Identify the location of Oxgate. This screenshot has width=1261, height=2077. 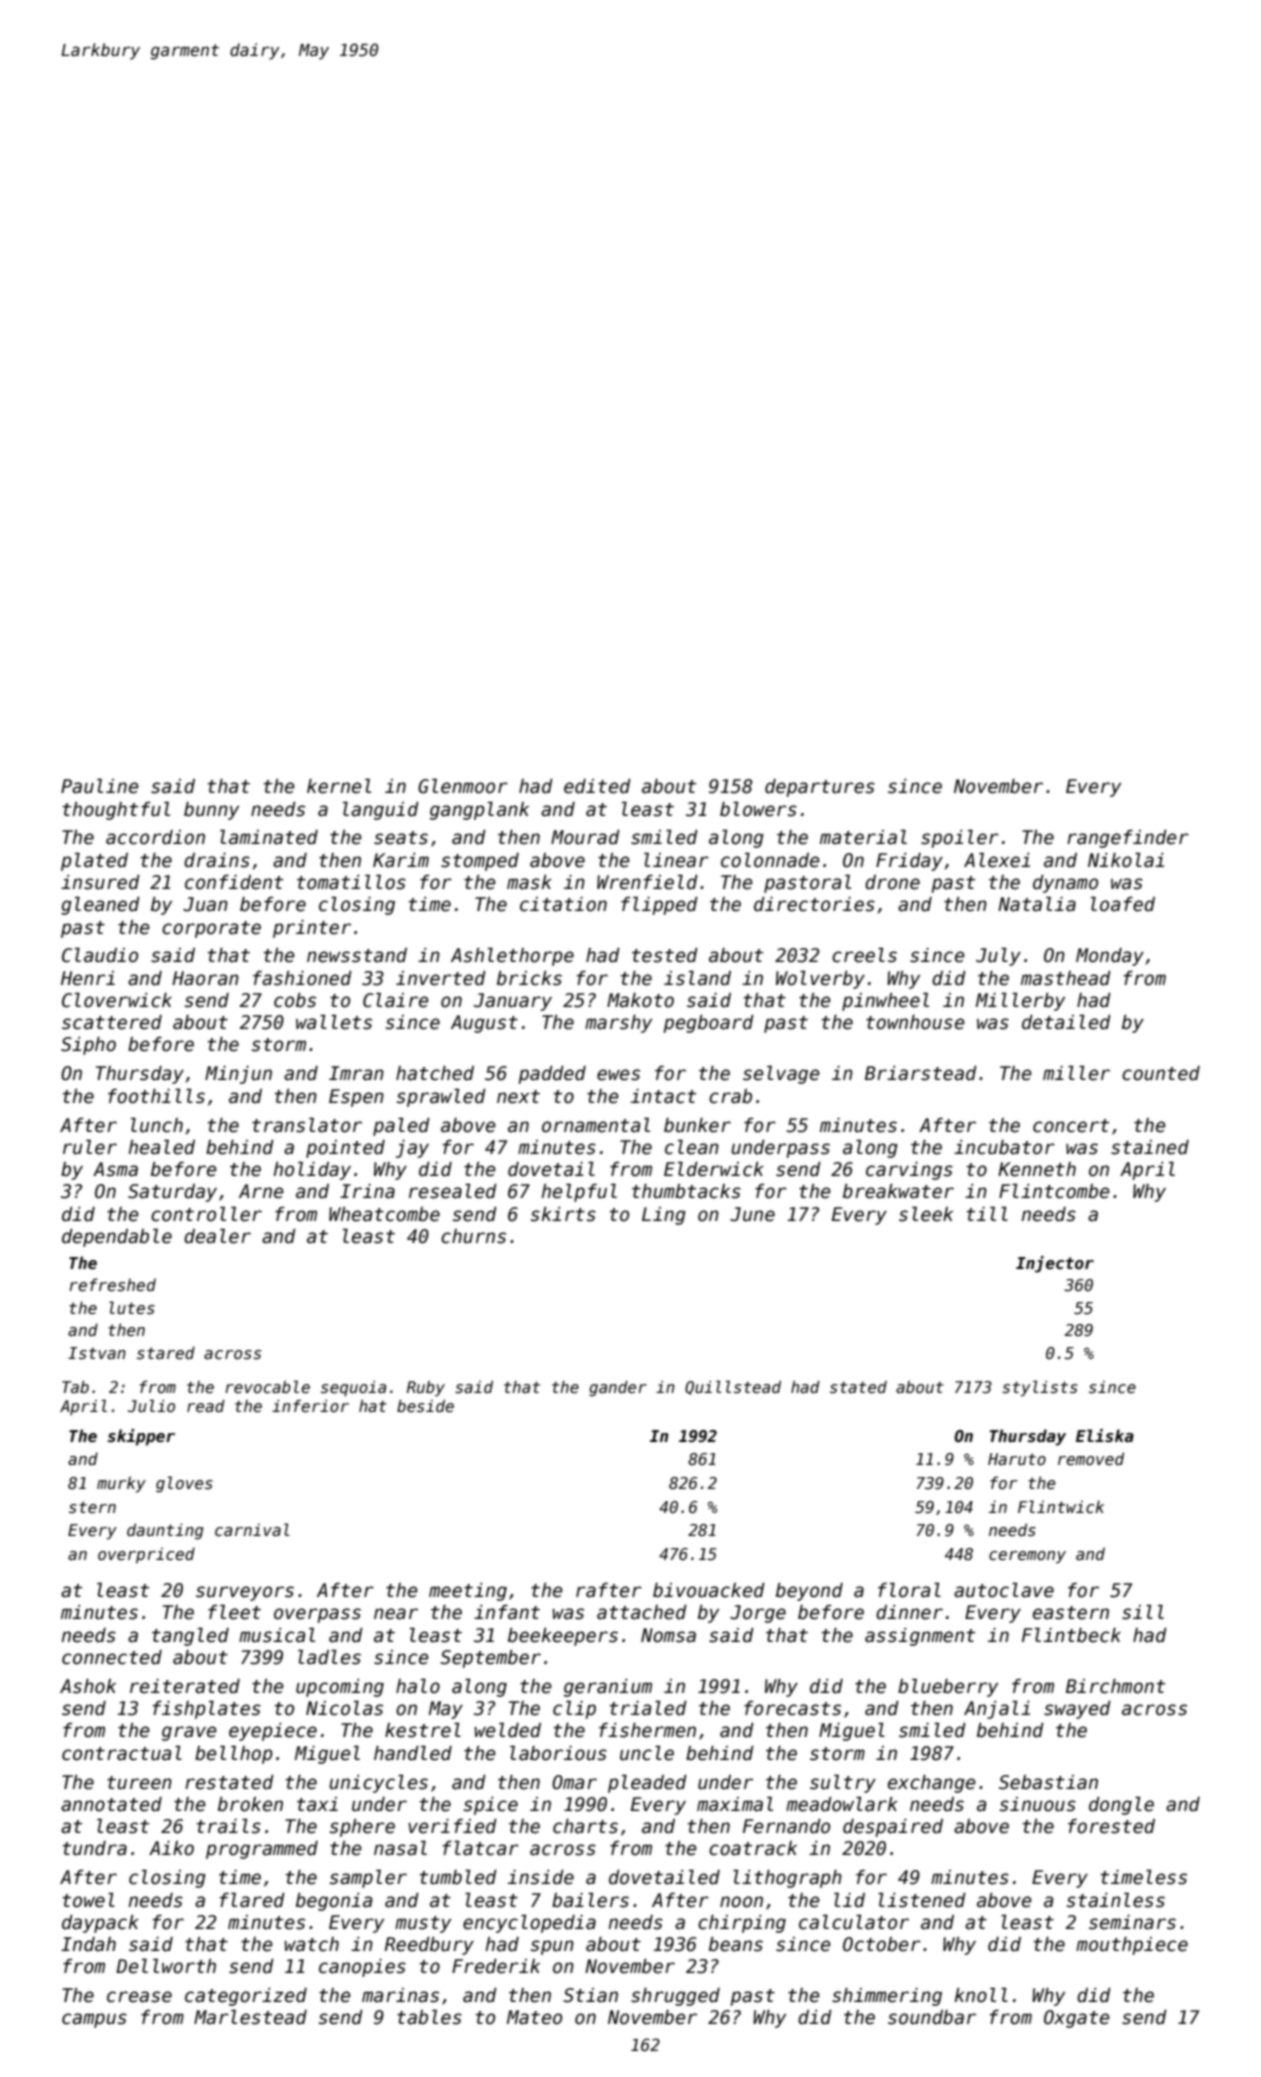
(1077, 2019).
